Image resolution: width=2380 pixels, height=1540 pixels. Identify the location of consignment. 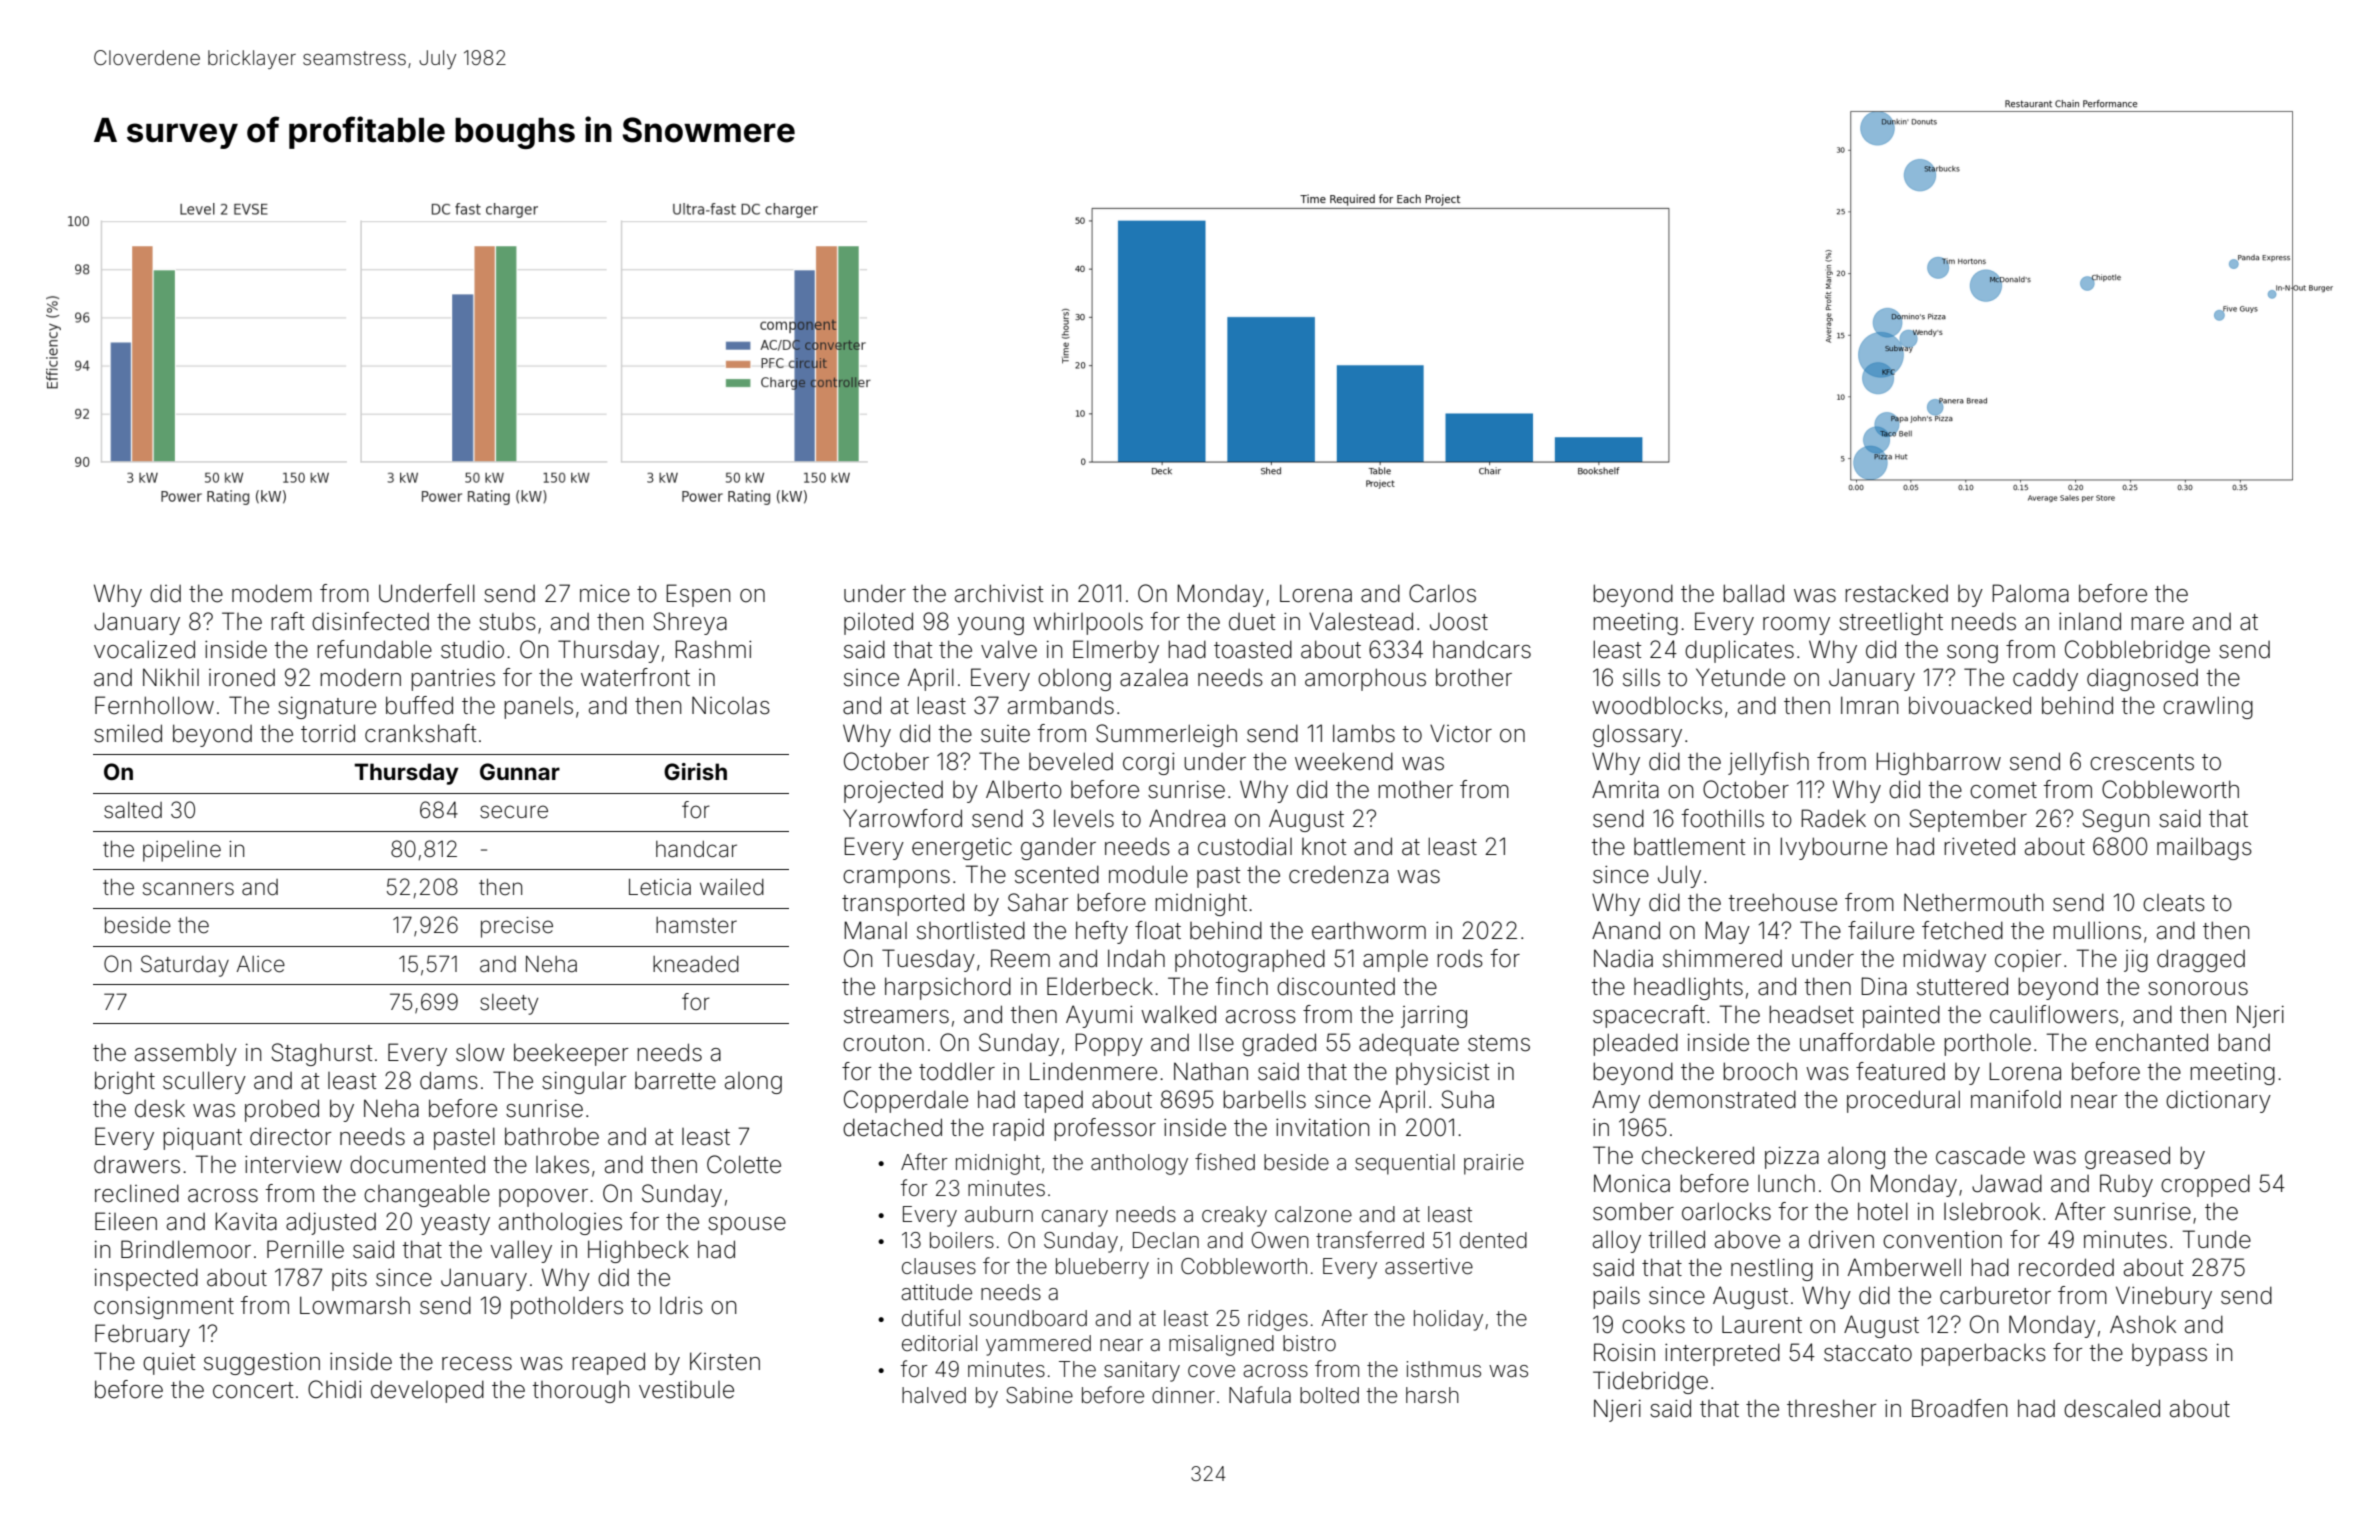
(164, 1308).
